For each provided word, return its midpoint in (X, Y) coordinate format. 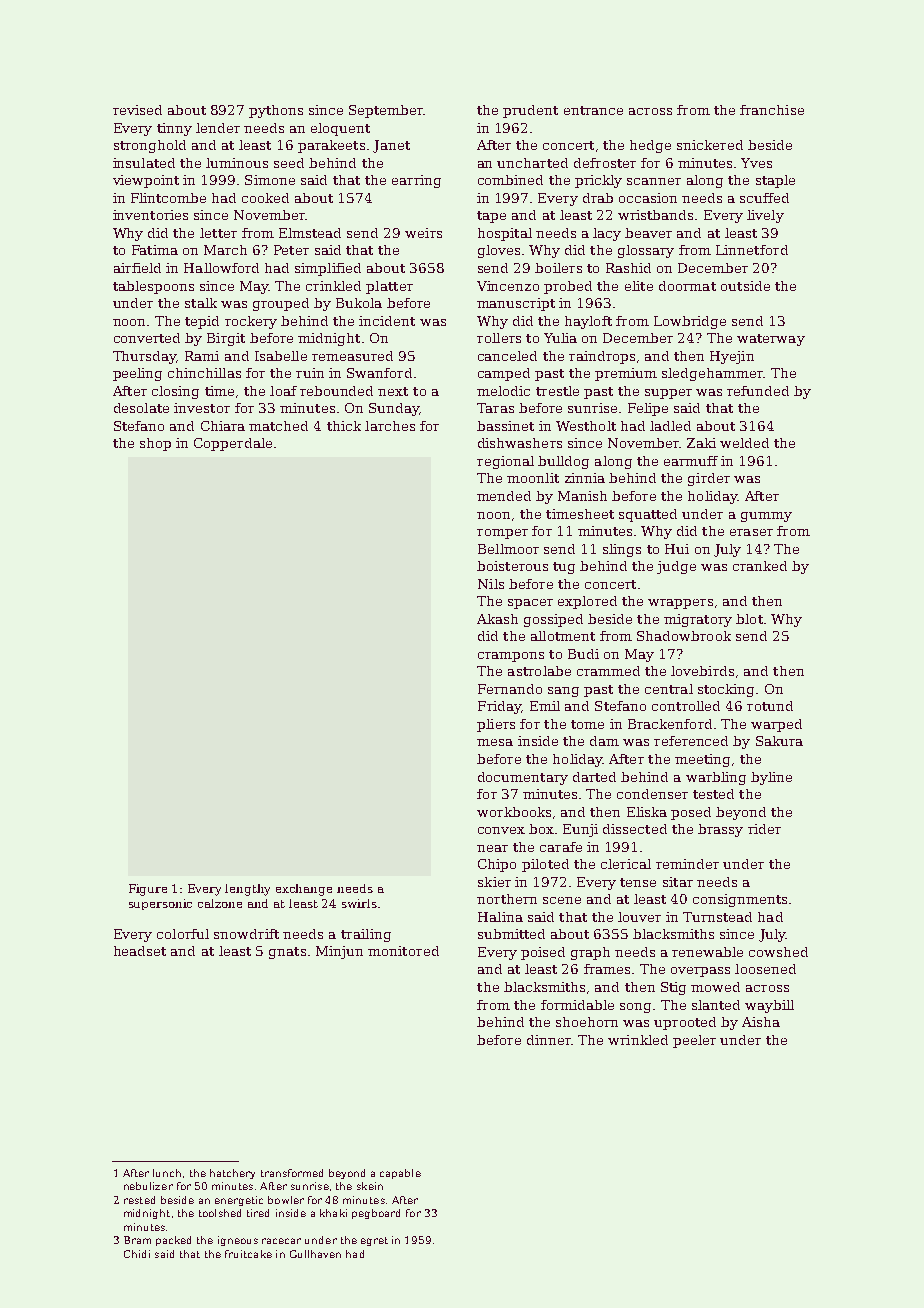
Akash (497, 619)
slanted (716, 1005)
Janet (391, 146)
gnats (287, 953)
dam (604, 741)
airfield (137, 268)
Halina (500, 917)
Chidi (137, 1254)
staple (775, 181)
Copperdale (233, 444)
